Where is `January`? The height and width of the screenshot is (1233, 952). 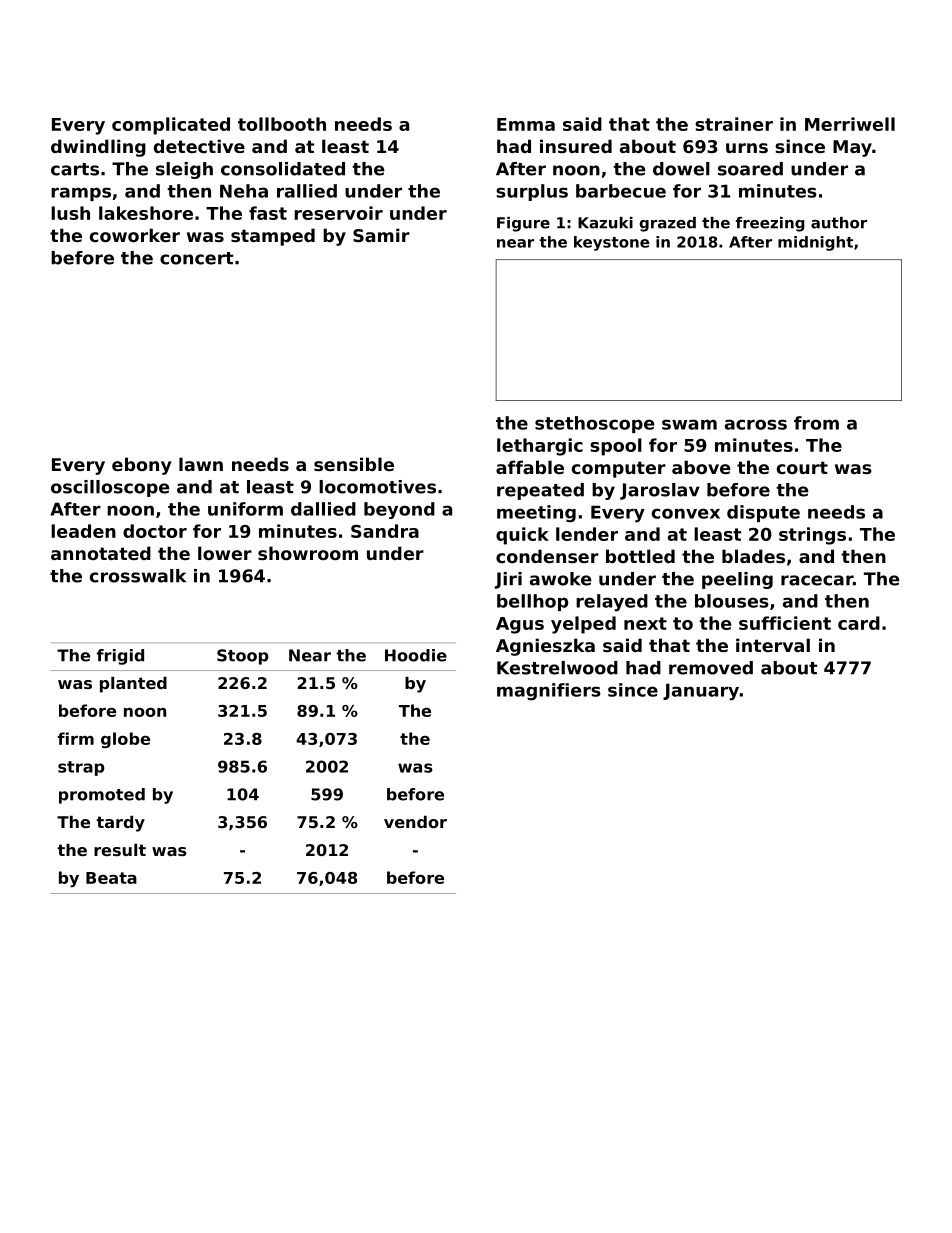
January is located at coordinates (701, 692).
